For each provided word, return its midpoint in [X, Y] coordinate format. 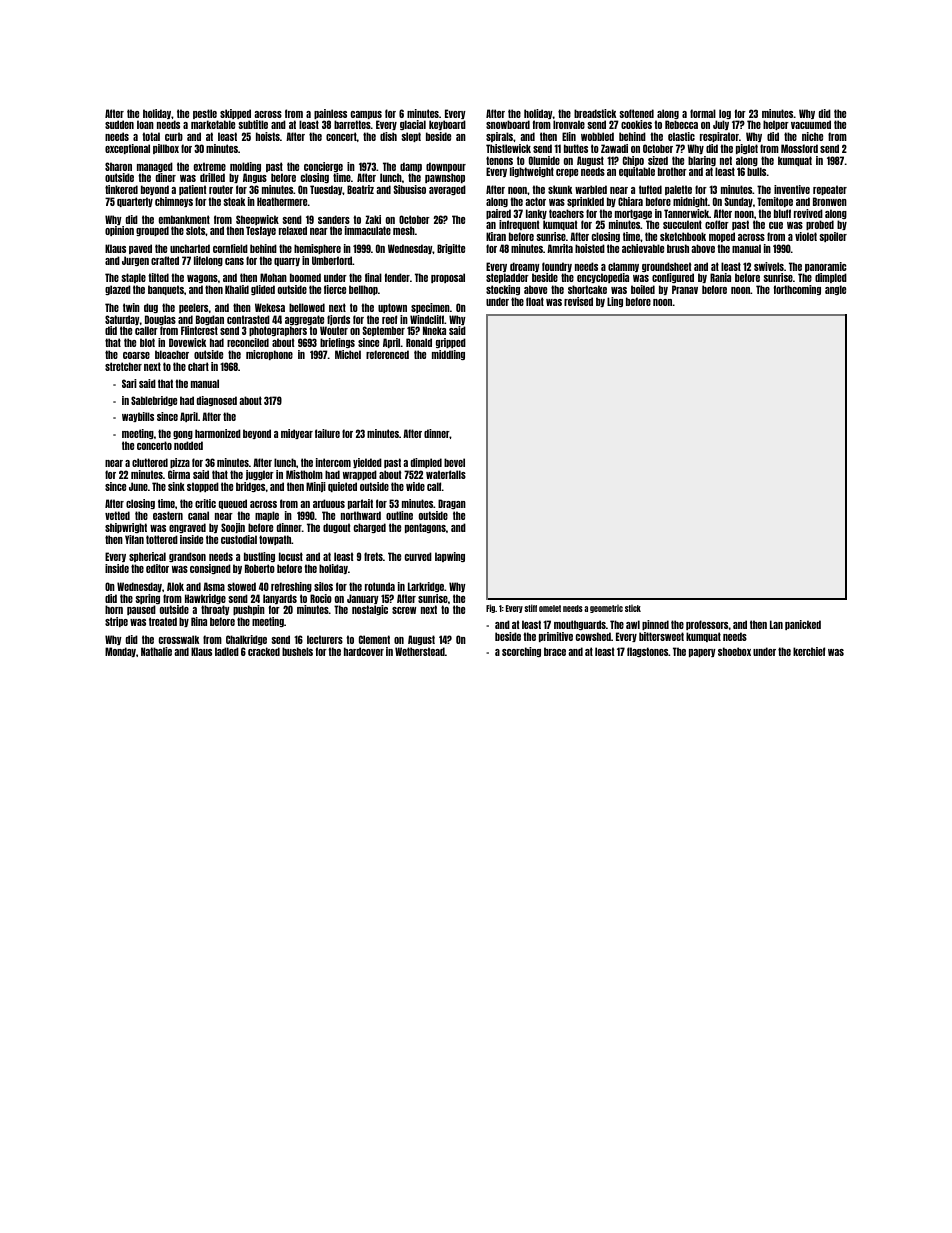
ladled [227, 651]
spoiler [833, 237]
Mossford [799, 148]
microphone [269, 355]
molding [245, 167]
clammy [623, 267]
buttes [576, 148]
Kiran [496, 236]
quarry [287, 262]
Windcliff [427, 319]
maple [267, 516]
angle [835, 290]
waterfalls [446, 474]
